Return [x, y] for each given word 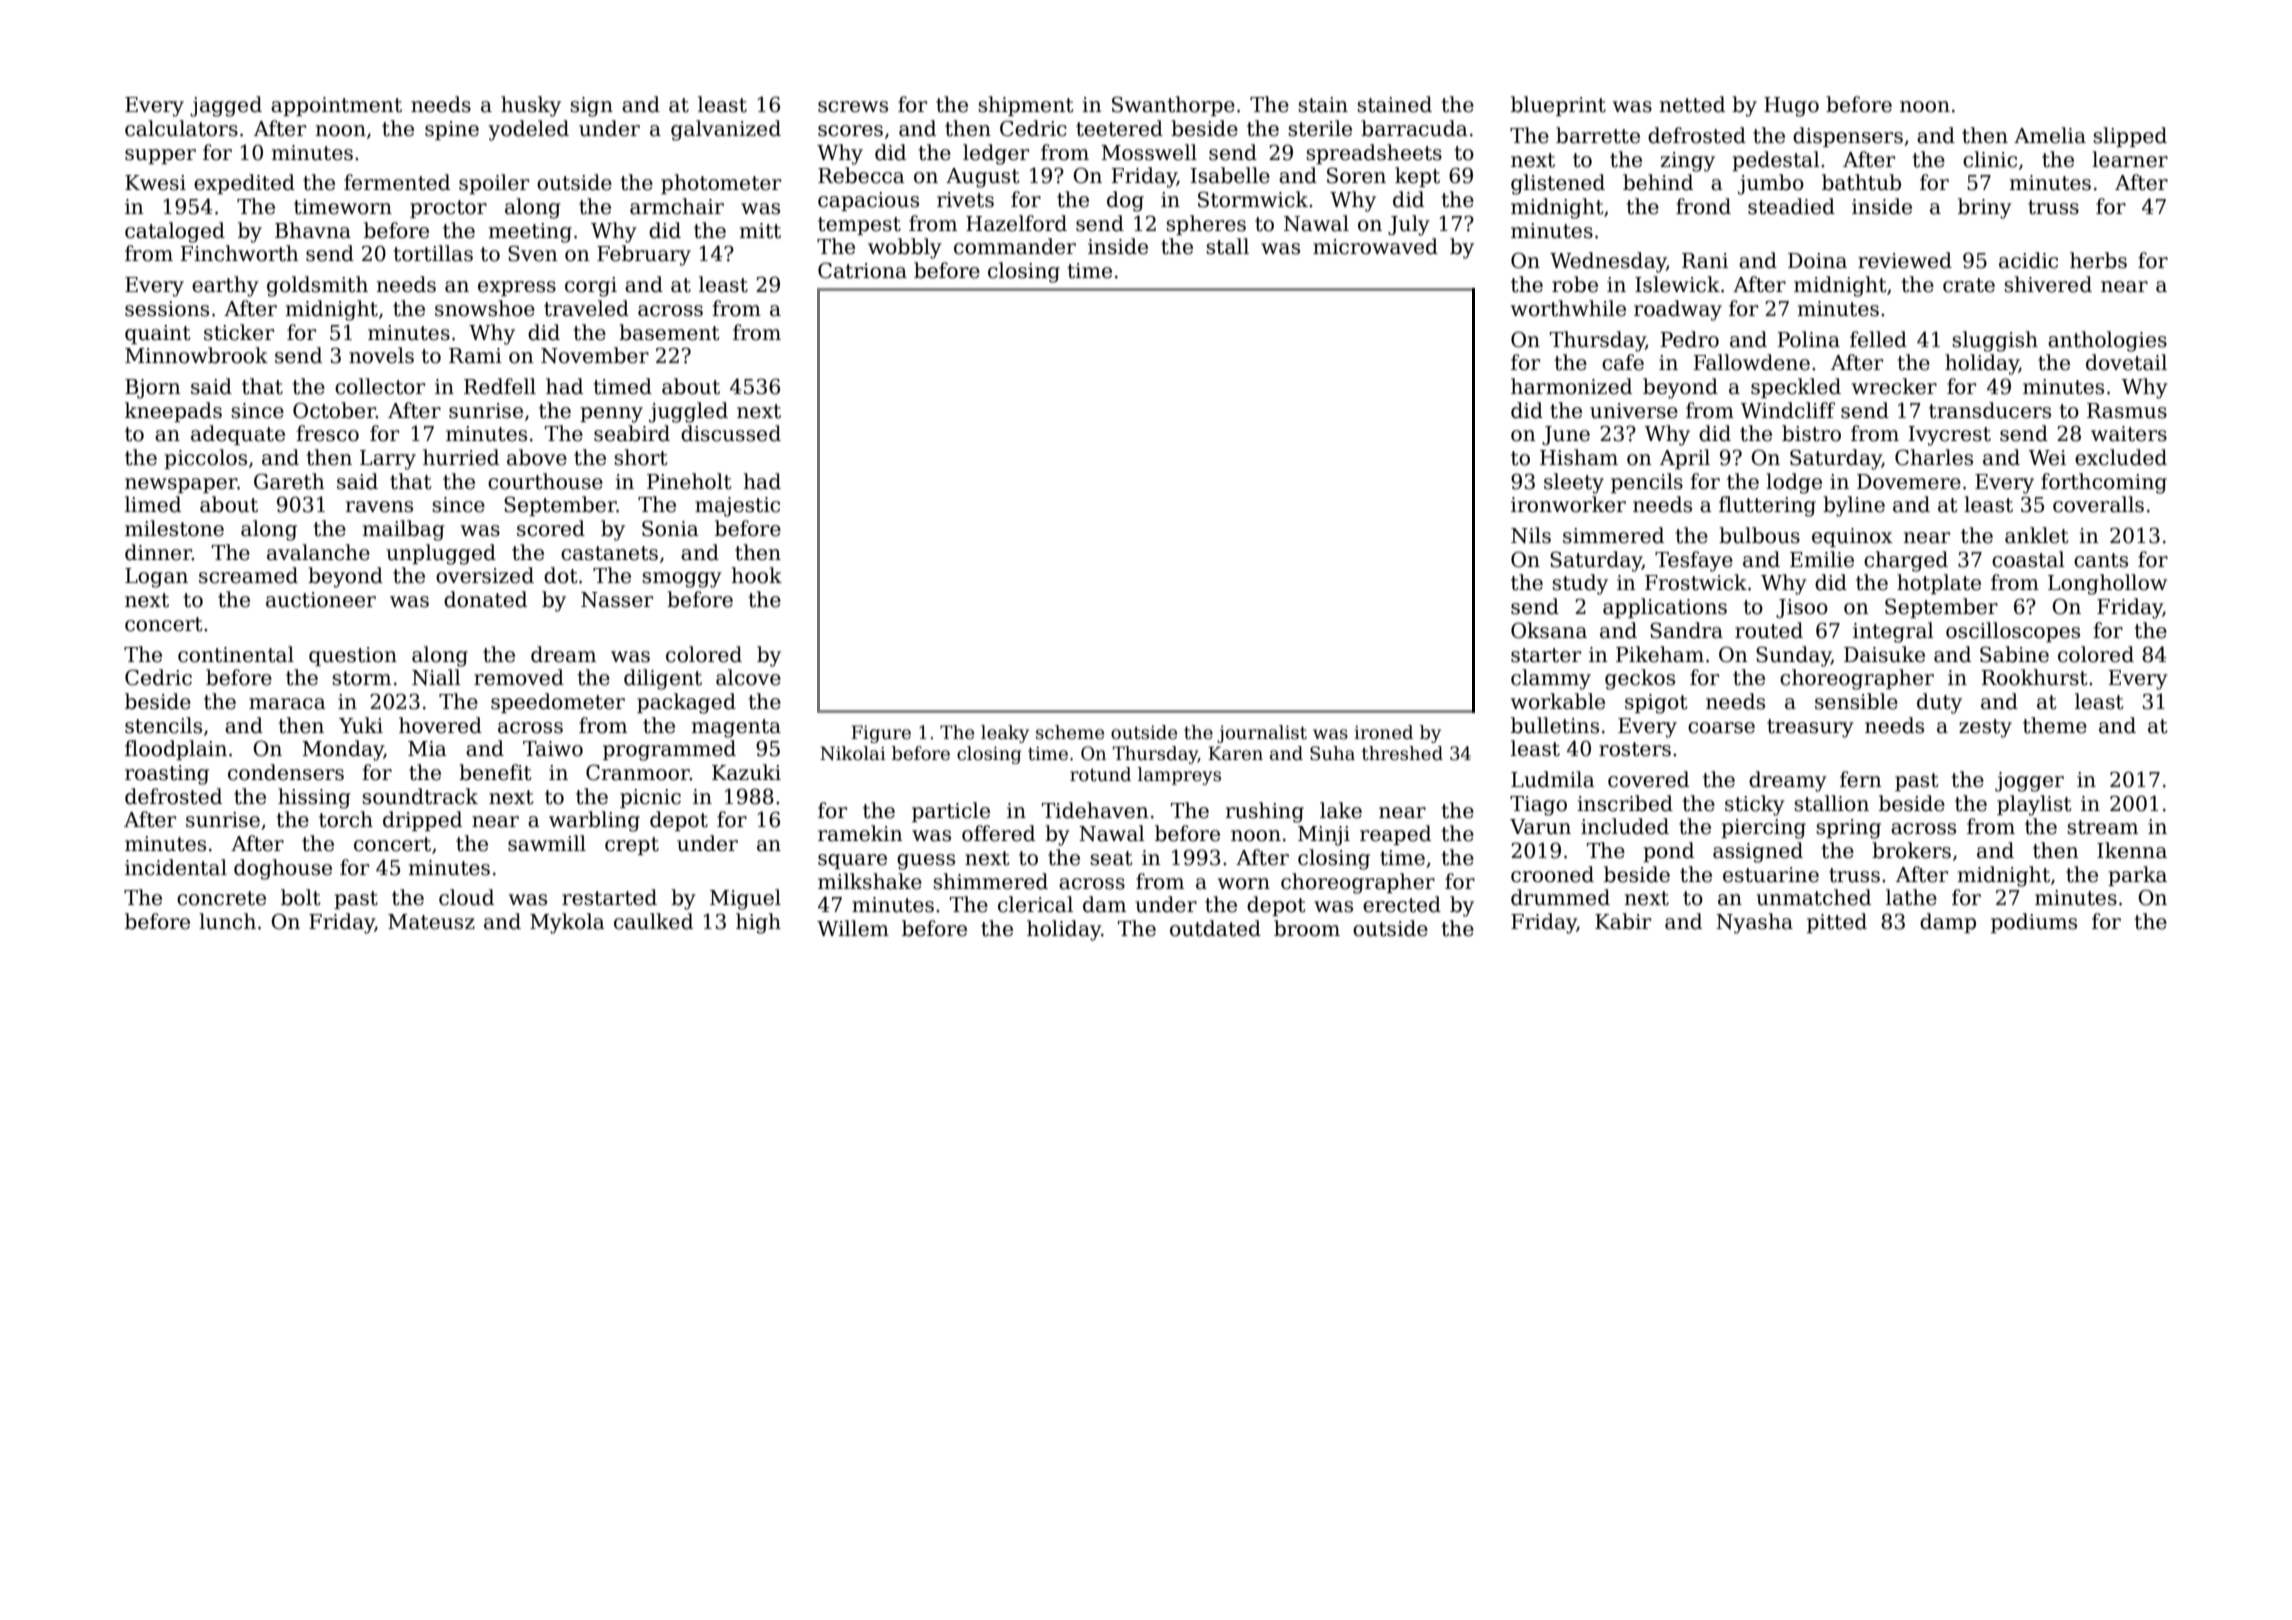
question [353, 656]
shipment [1026, 106]
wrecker [1894, 386]
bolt [301, 897]
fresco [327, 433]
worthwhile [1568, 308]
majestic [737, 507]
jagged [226, 106]
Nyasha [1754, 923]
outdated [1215, 928]
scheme [1070, 732]
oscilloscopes [2013, 632]
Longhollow [2107, 584]
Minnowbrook [196, 355]
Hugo [1791, 107]
